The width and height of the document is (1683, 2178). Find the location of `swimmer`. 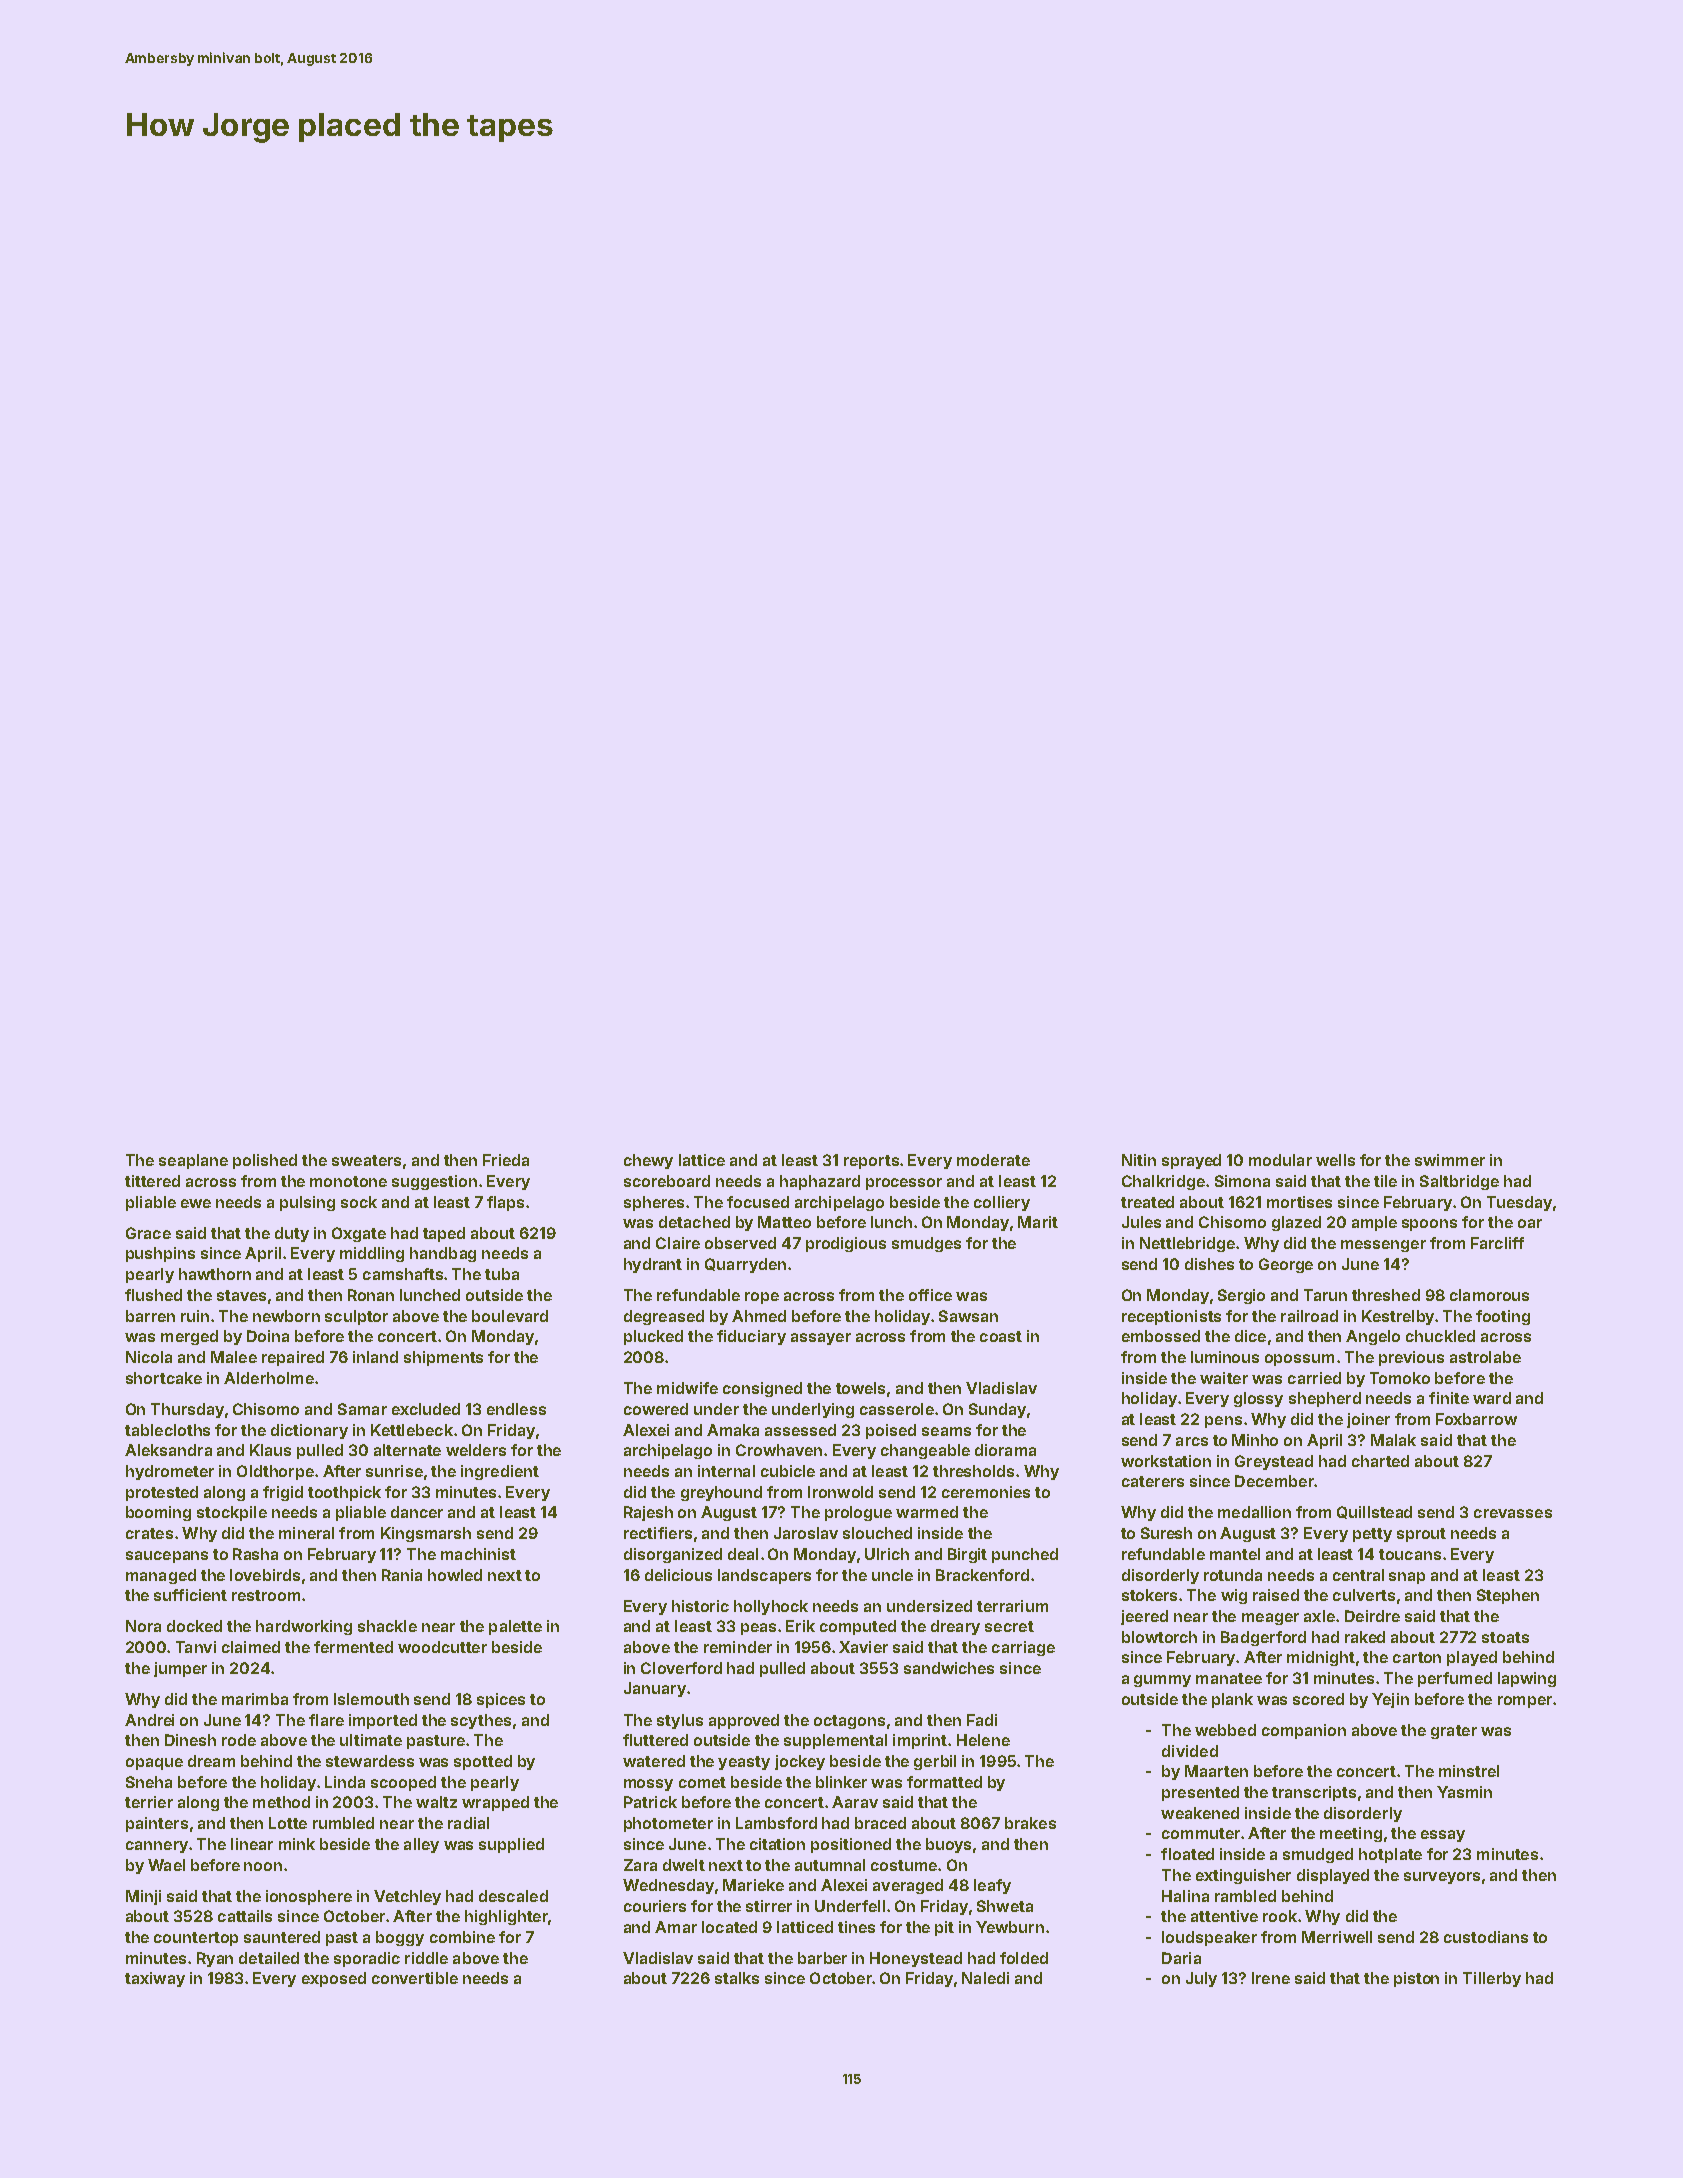

swimmer is located at coordinates (1450, 1160).
